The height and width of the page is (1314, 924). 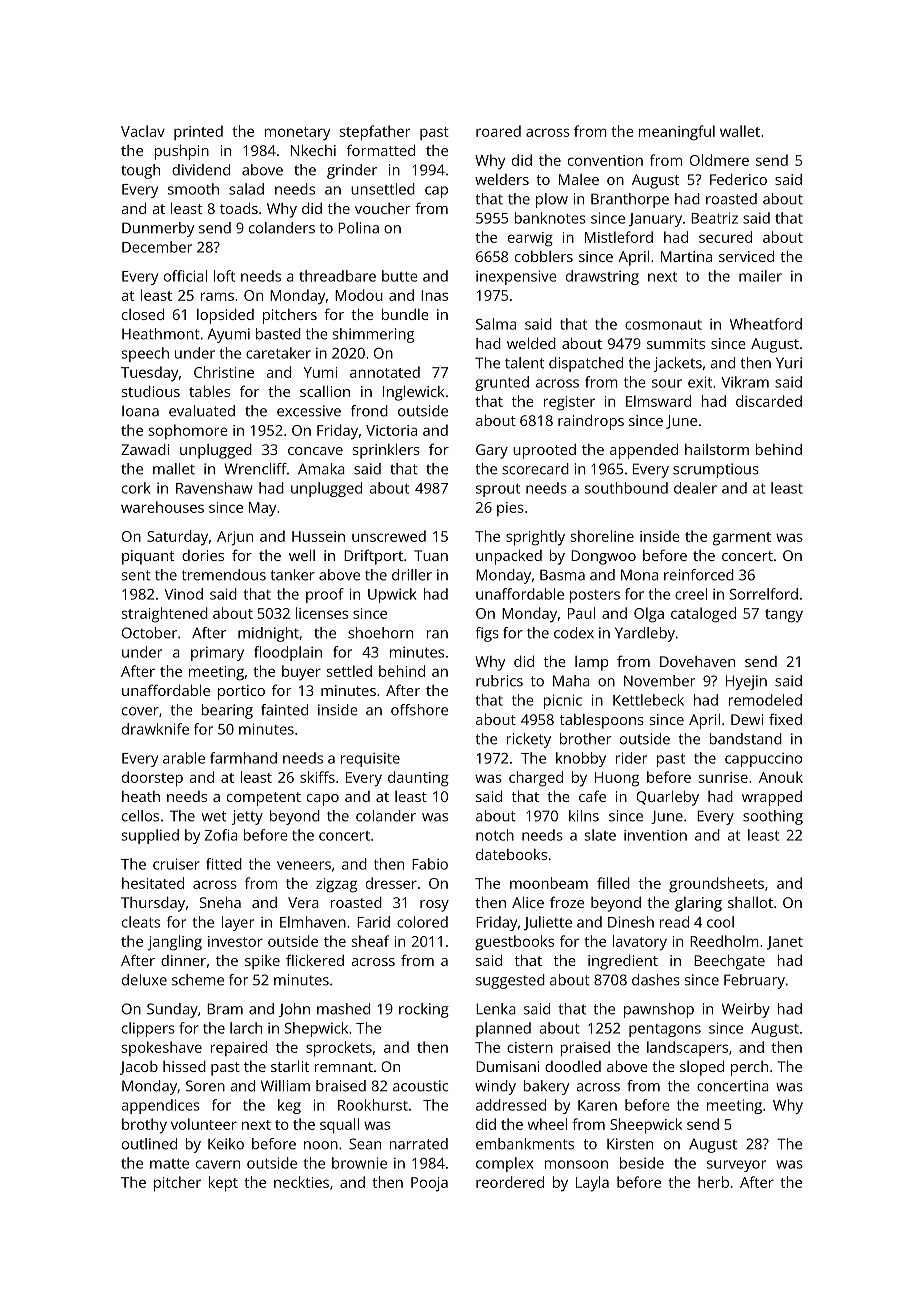 I want to click on Jacob, so click(x=139, y=1068).
